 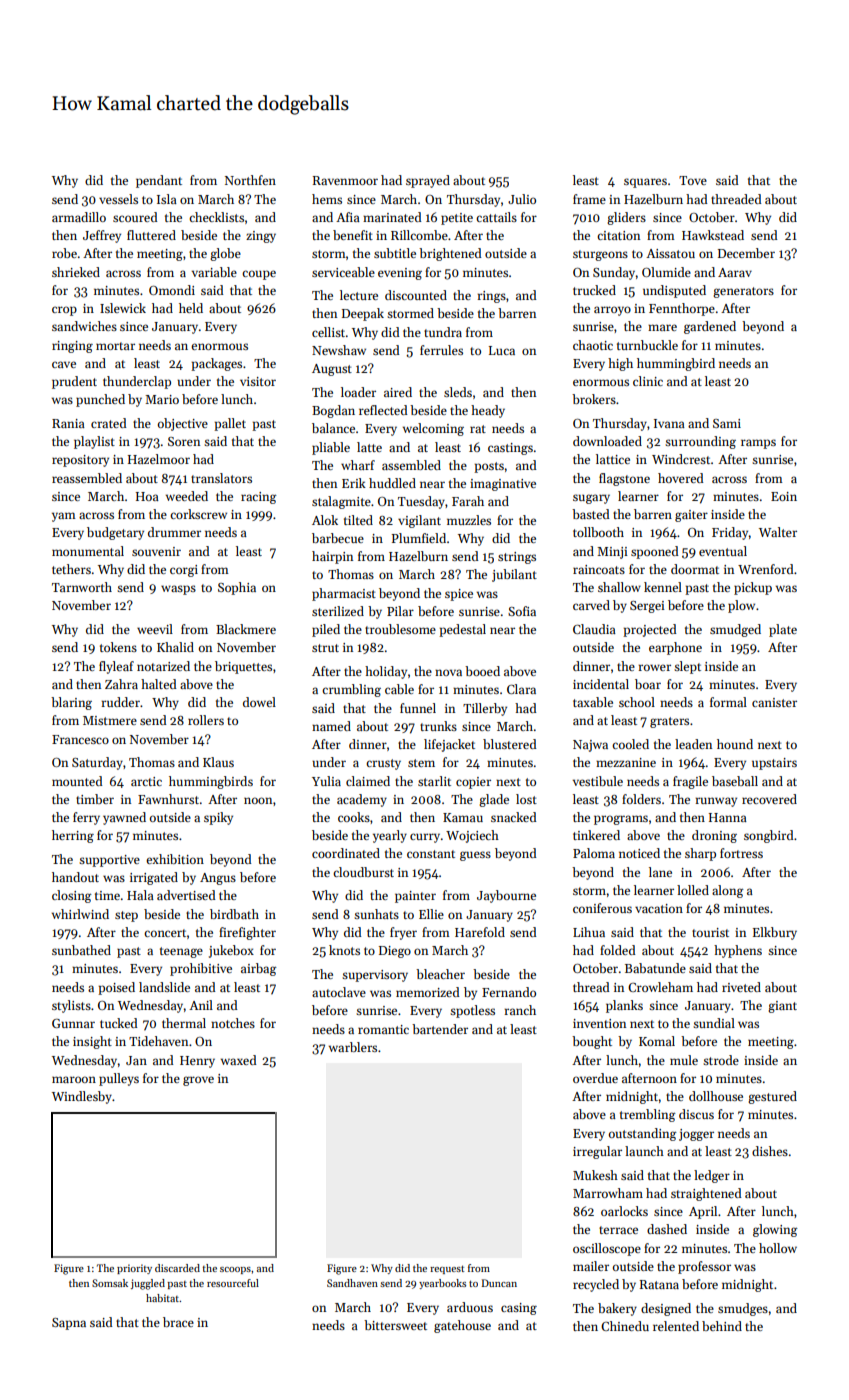 What do you see at coordinates (519, 1309) in the page?
I see `casing` at bounding box center [519, 1309].
